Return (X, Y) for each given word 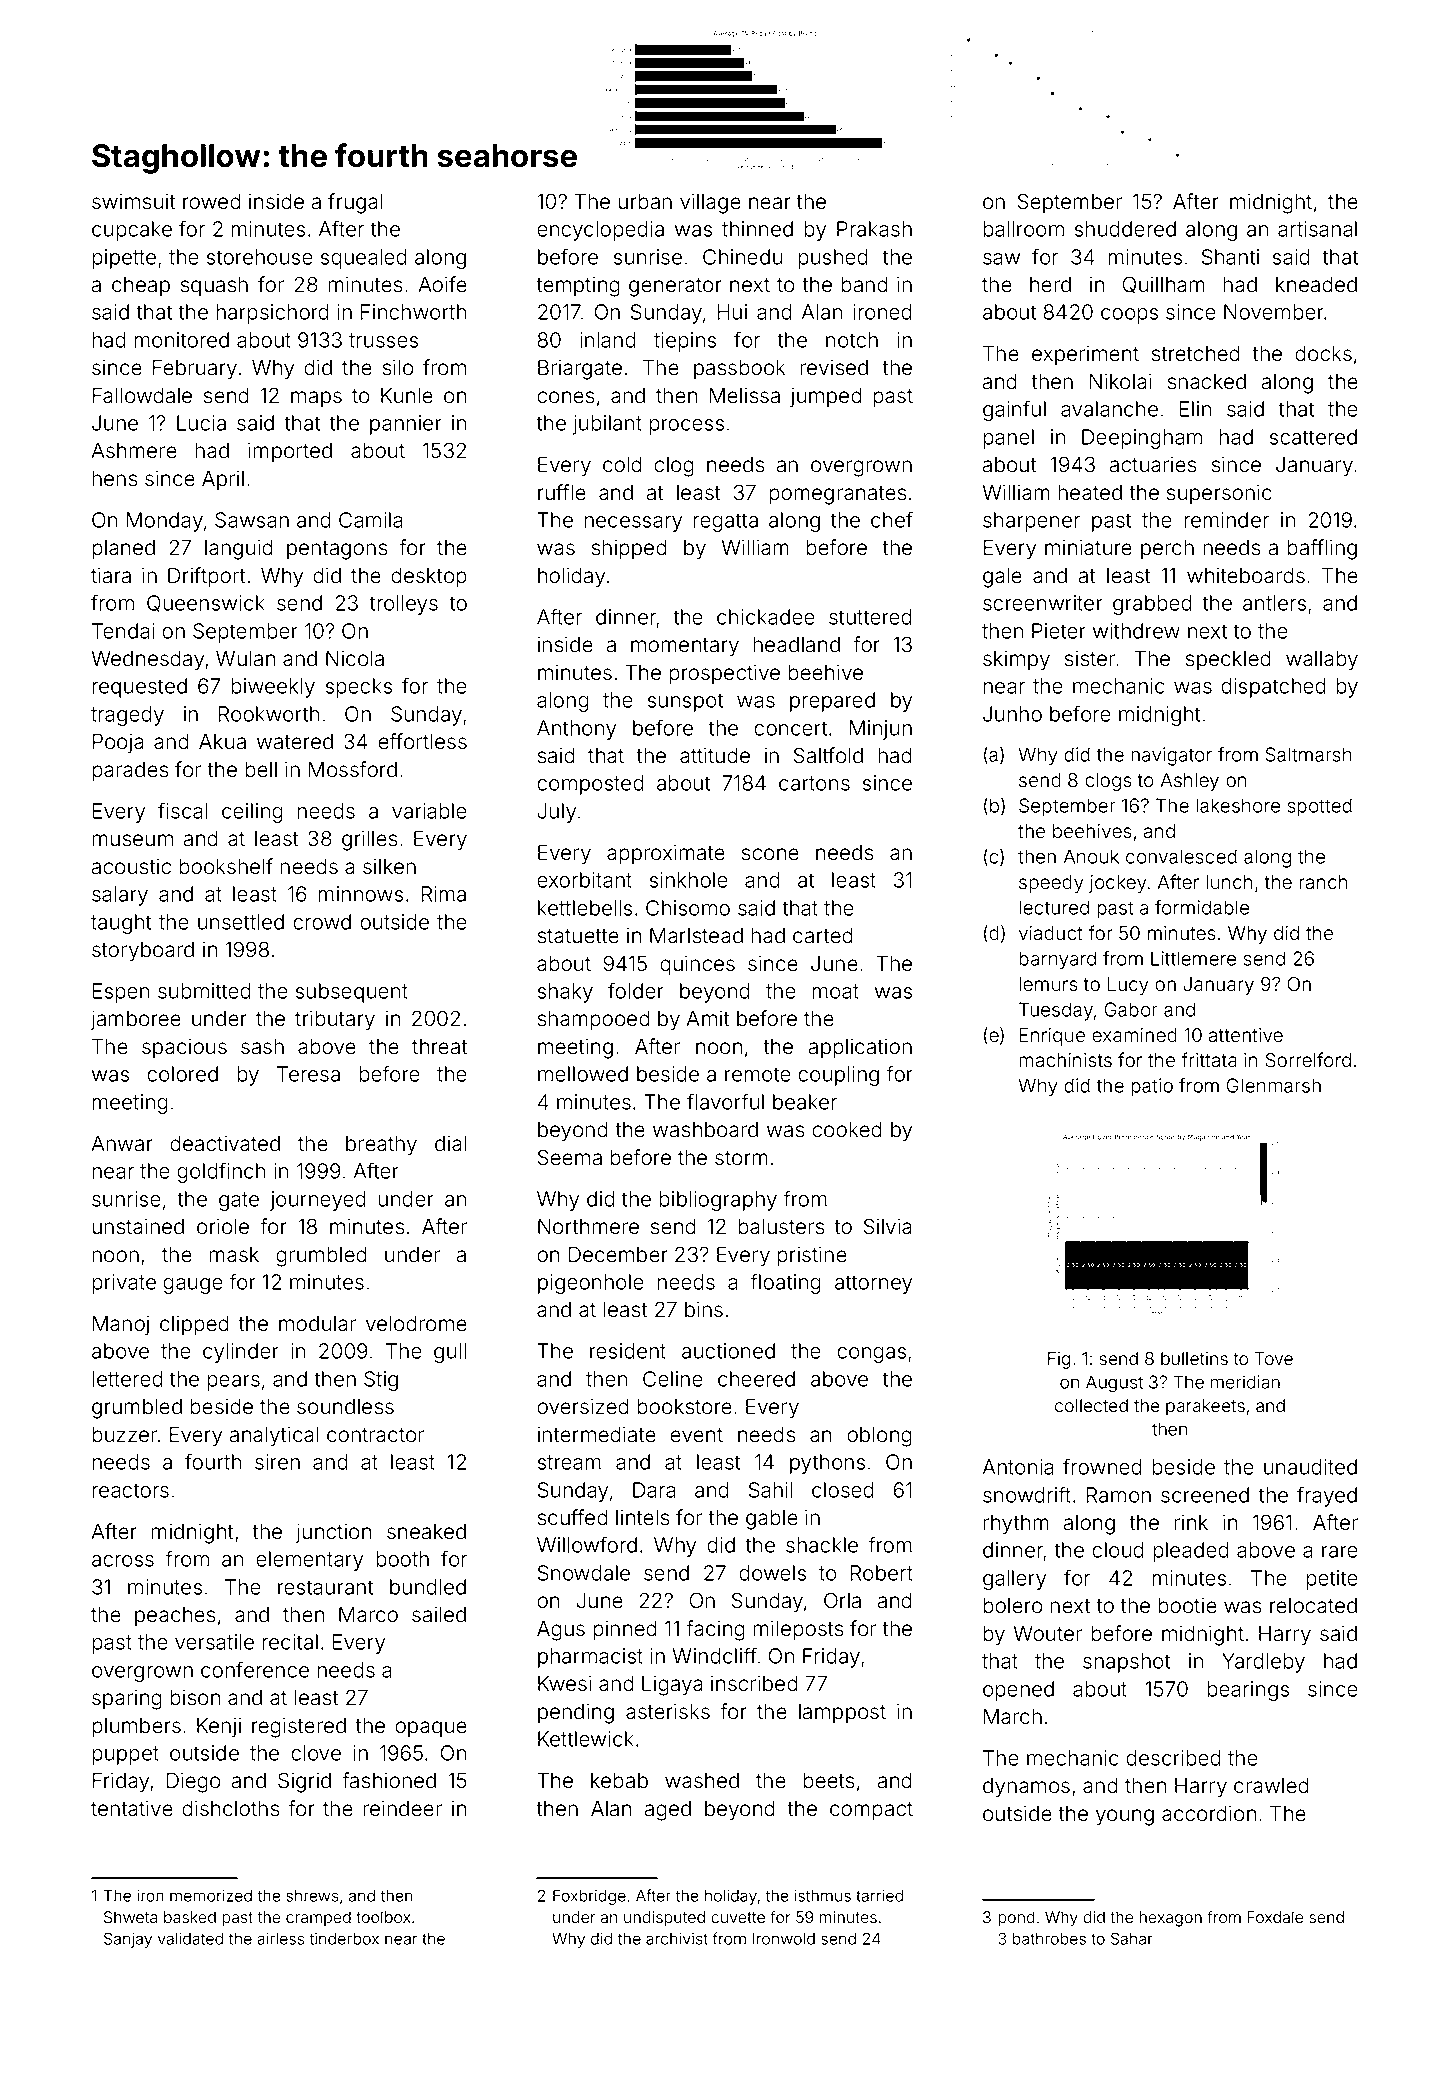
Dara (654, 1490)
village (710, 203)
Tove (1274, 1359)
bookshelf (226, 866)
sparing (127, 1699)
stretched (1196, 354)
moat (835, 991)
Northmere (588, 1227)
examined (1134, 1035)
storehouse (260, 257)
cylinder (241, 1353)
